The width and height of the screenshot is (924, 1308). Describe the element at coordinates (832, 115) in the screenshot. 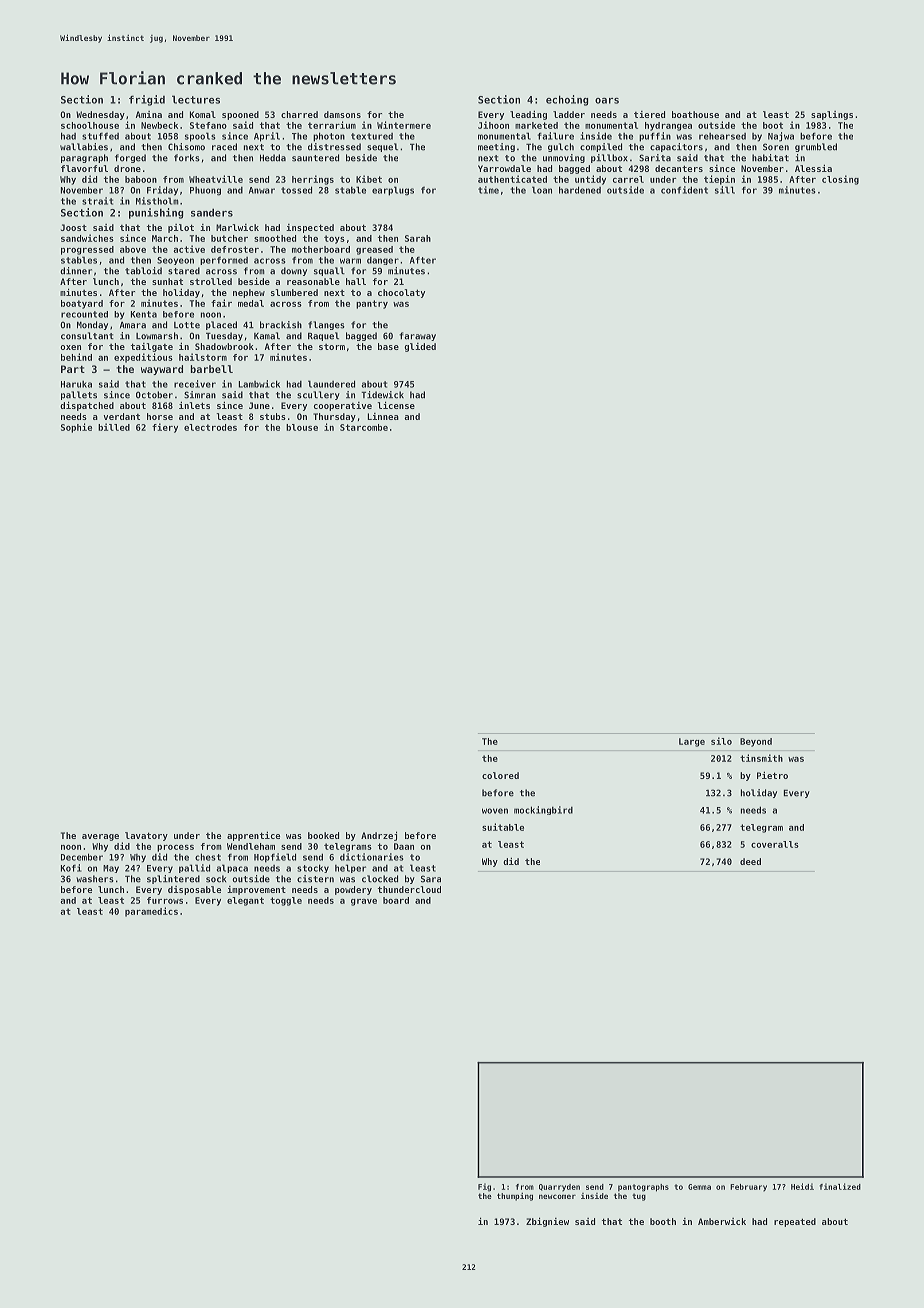

I see `saplings` at that location.
